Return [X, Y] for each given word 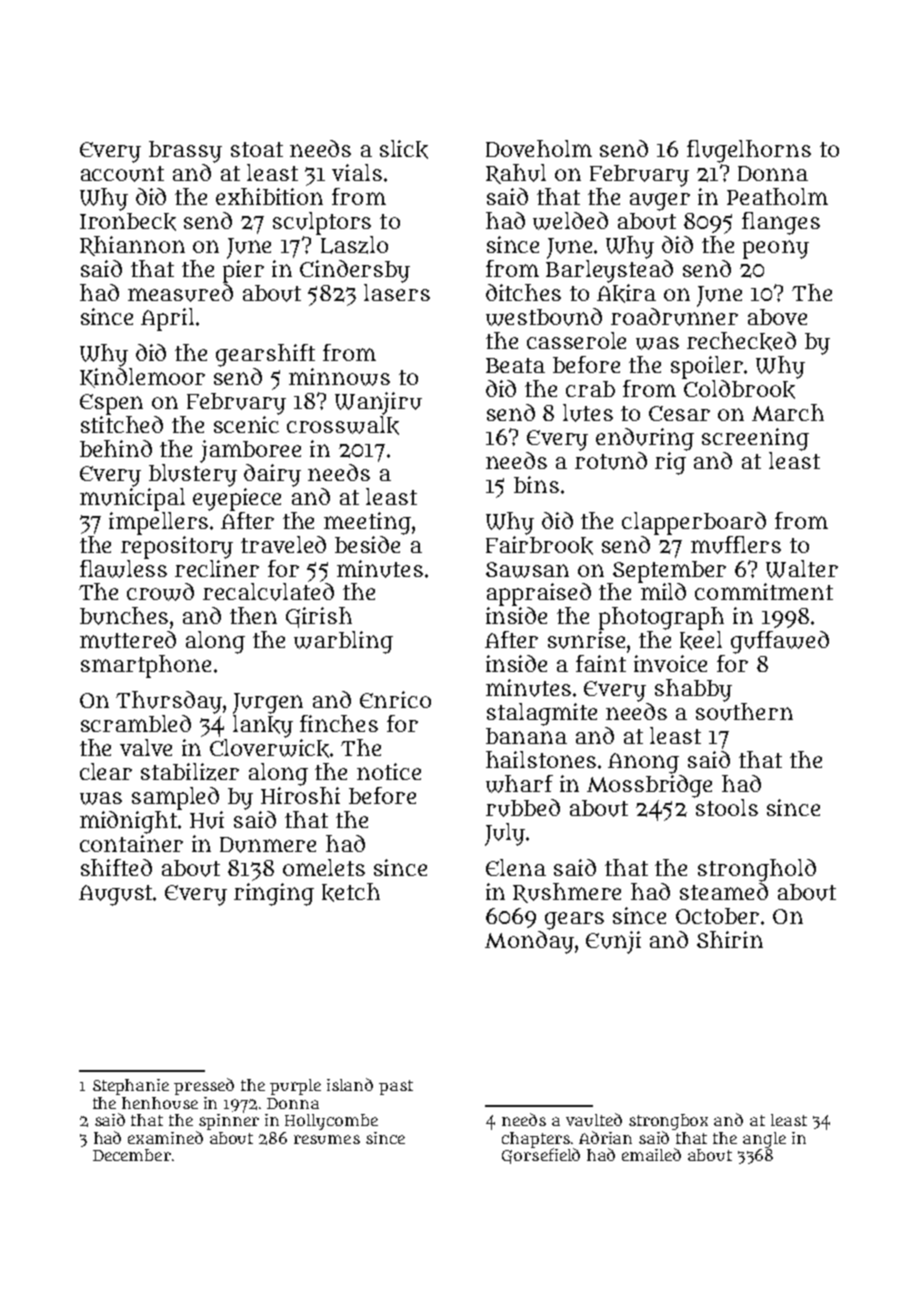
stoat [257, 149]
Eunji [613, 942]
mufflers [736, 545]
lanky [263, 726]
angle [764, 1140]
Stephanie [131, 1087]
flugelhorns [749, 151]
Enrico [395, 699]
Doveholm [539, 148]
